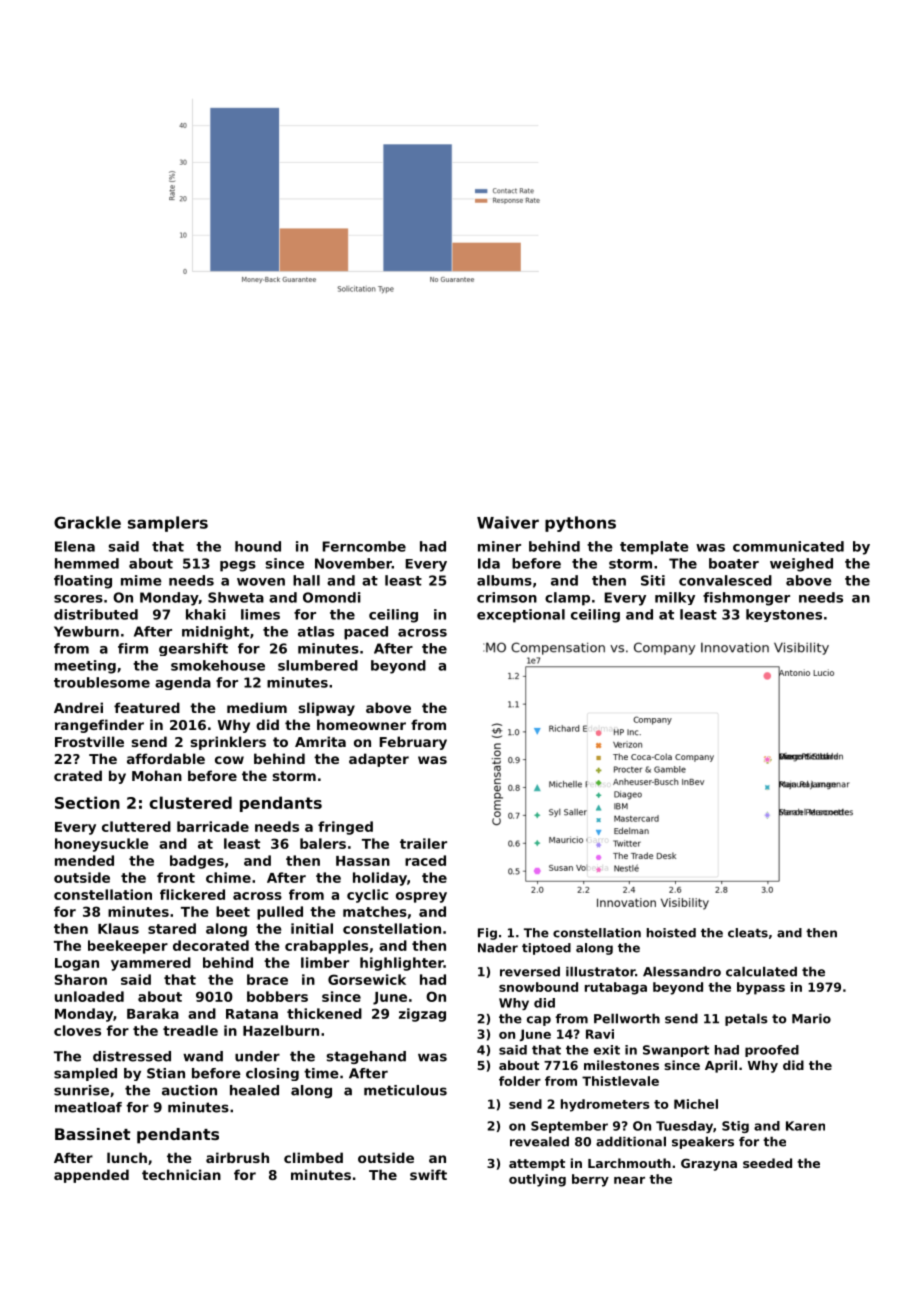 The height and width of the document is (1308, 924). What do you see at coordinates (487, 934) in the document?
I see `Fig` at bounding box center [487, 934].
